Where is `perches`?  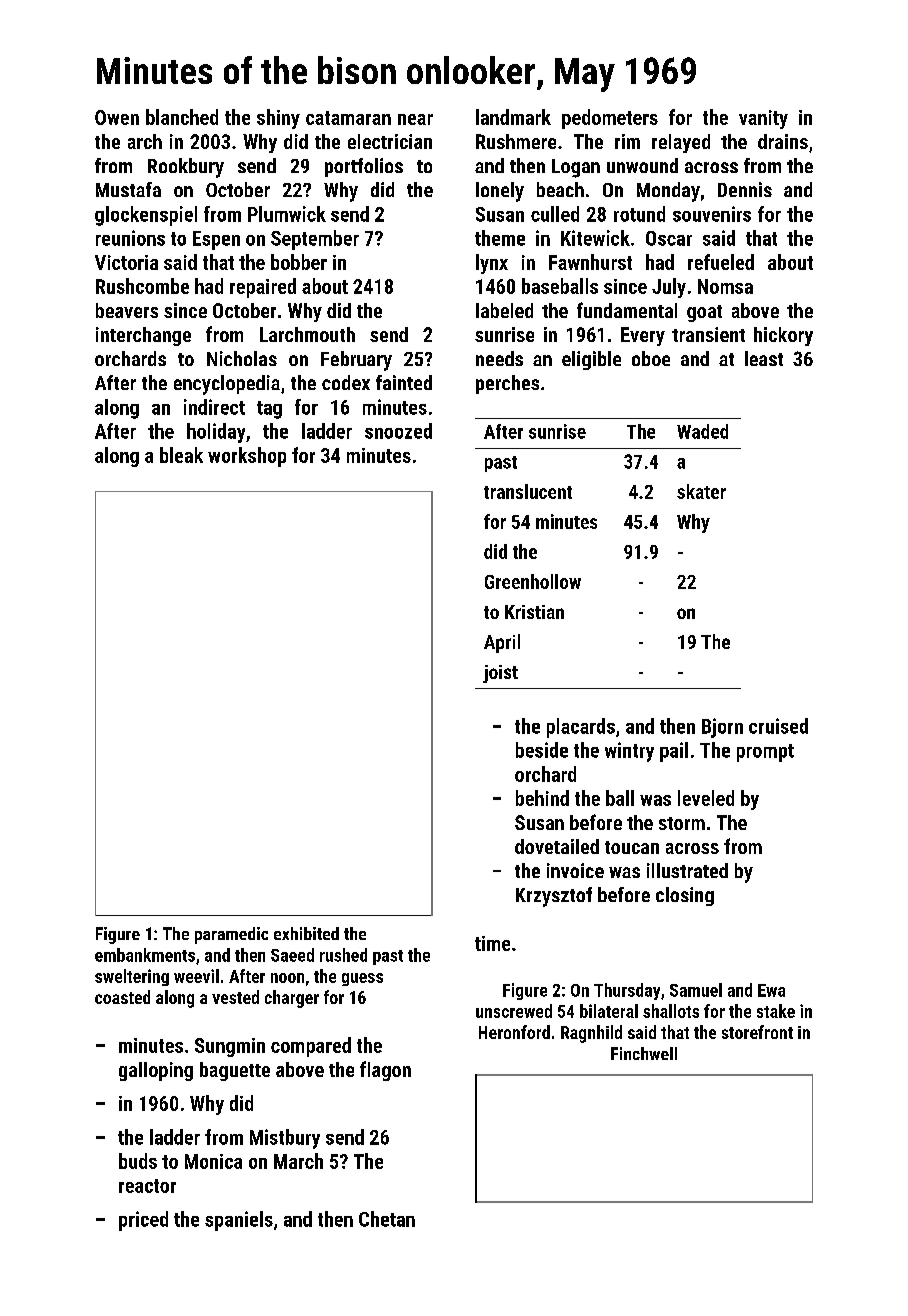
perches is located at coordinates (507, 384).
